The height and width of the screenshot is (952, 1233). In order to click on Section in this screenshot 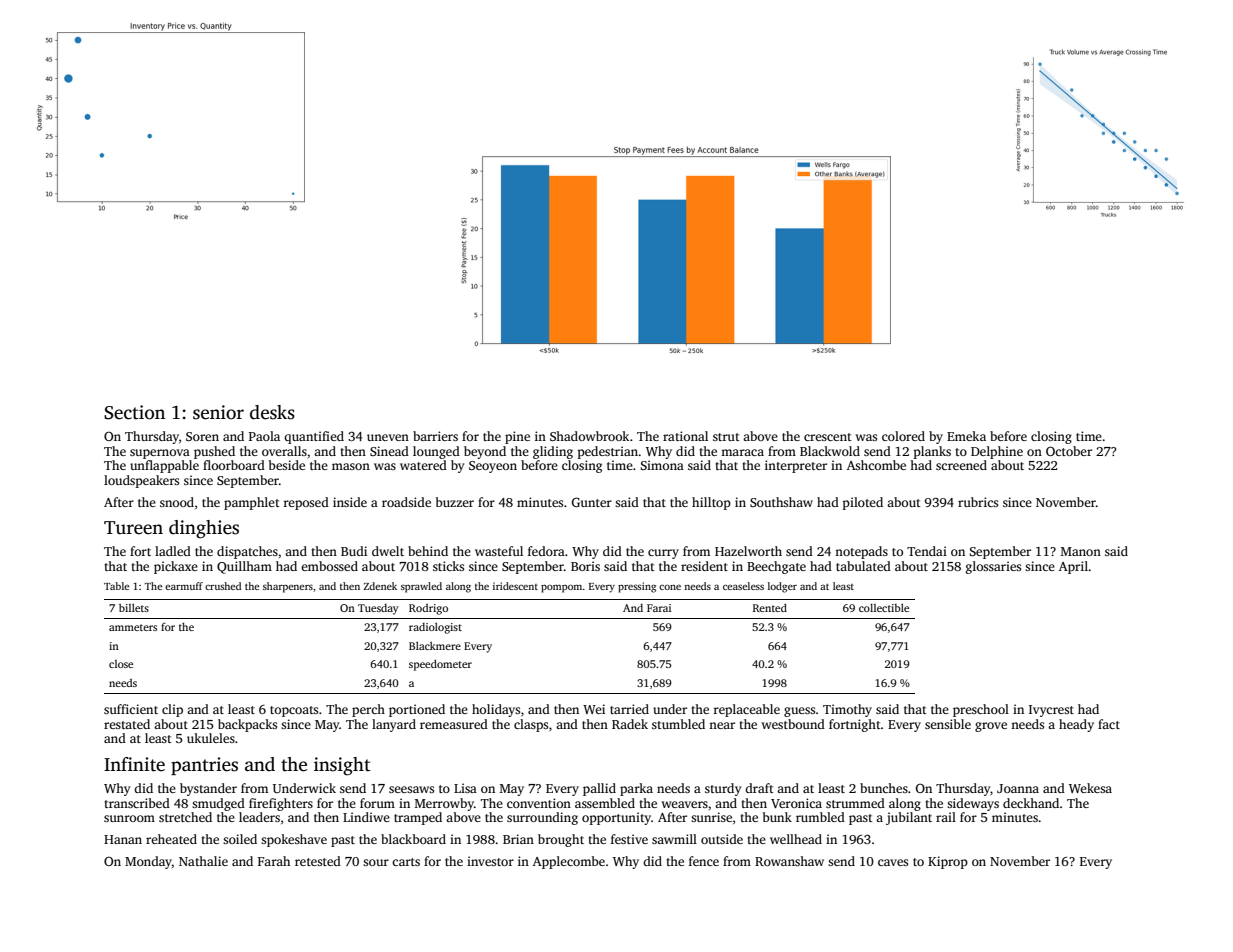, I will do `click(134, 412)`.
